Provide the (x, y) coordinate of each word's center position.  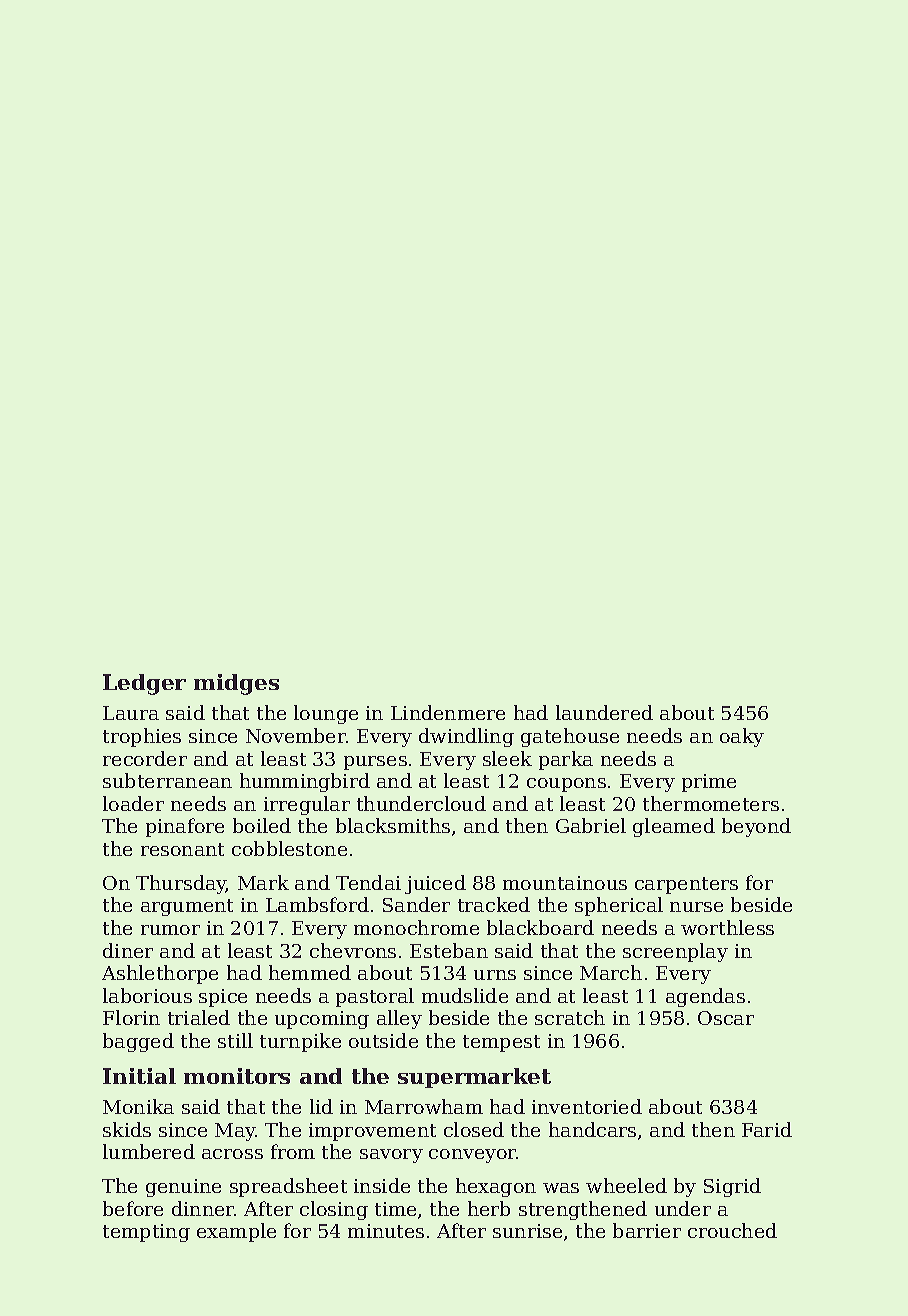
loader (133, 803)
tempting (146, 1233)
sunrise (527, 1231)
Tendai (368, 882)
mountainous (565, 883)
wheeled (626, 1185)
